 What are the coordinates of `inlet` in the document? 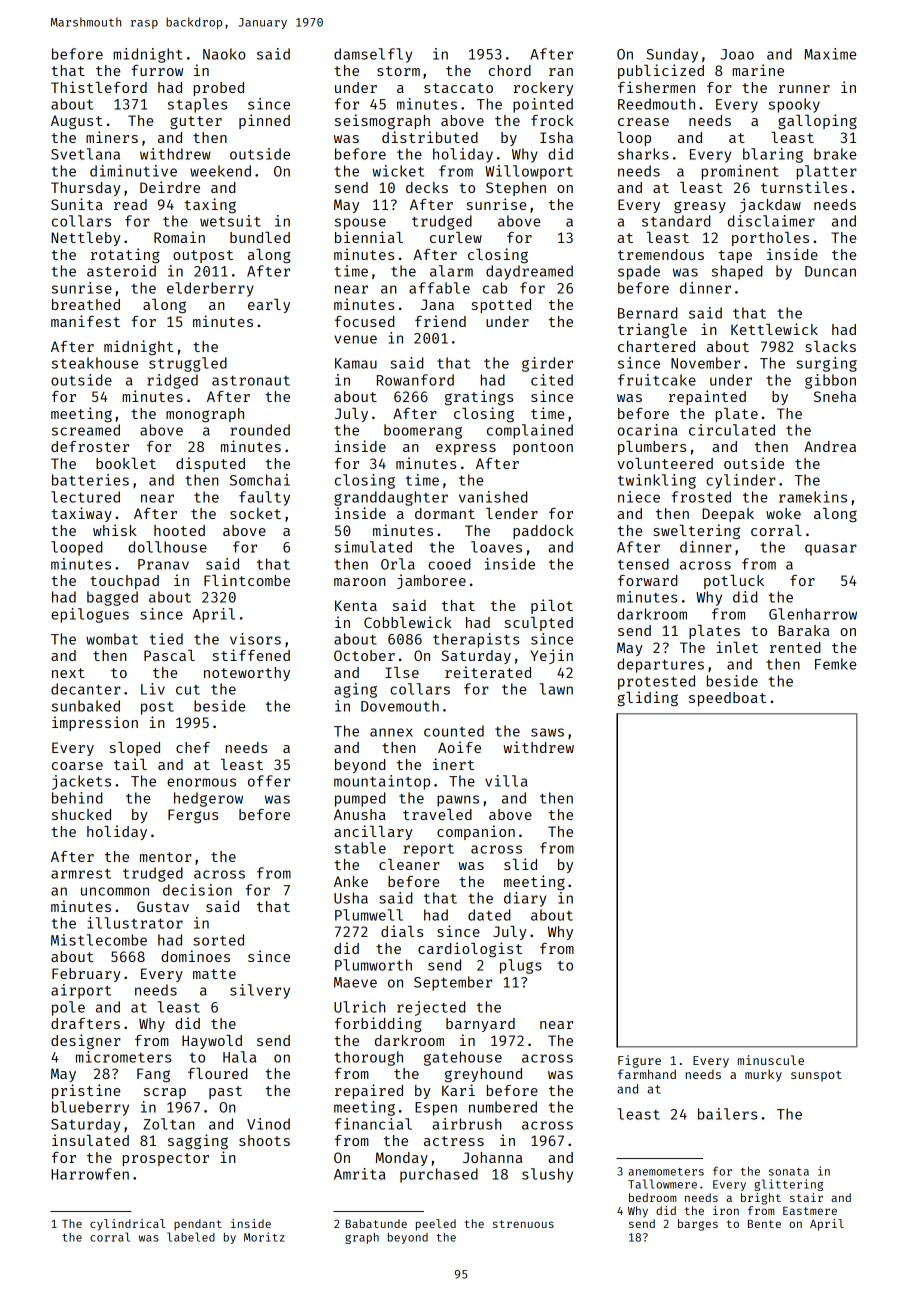 It's located at (737, 647).
